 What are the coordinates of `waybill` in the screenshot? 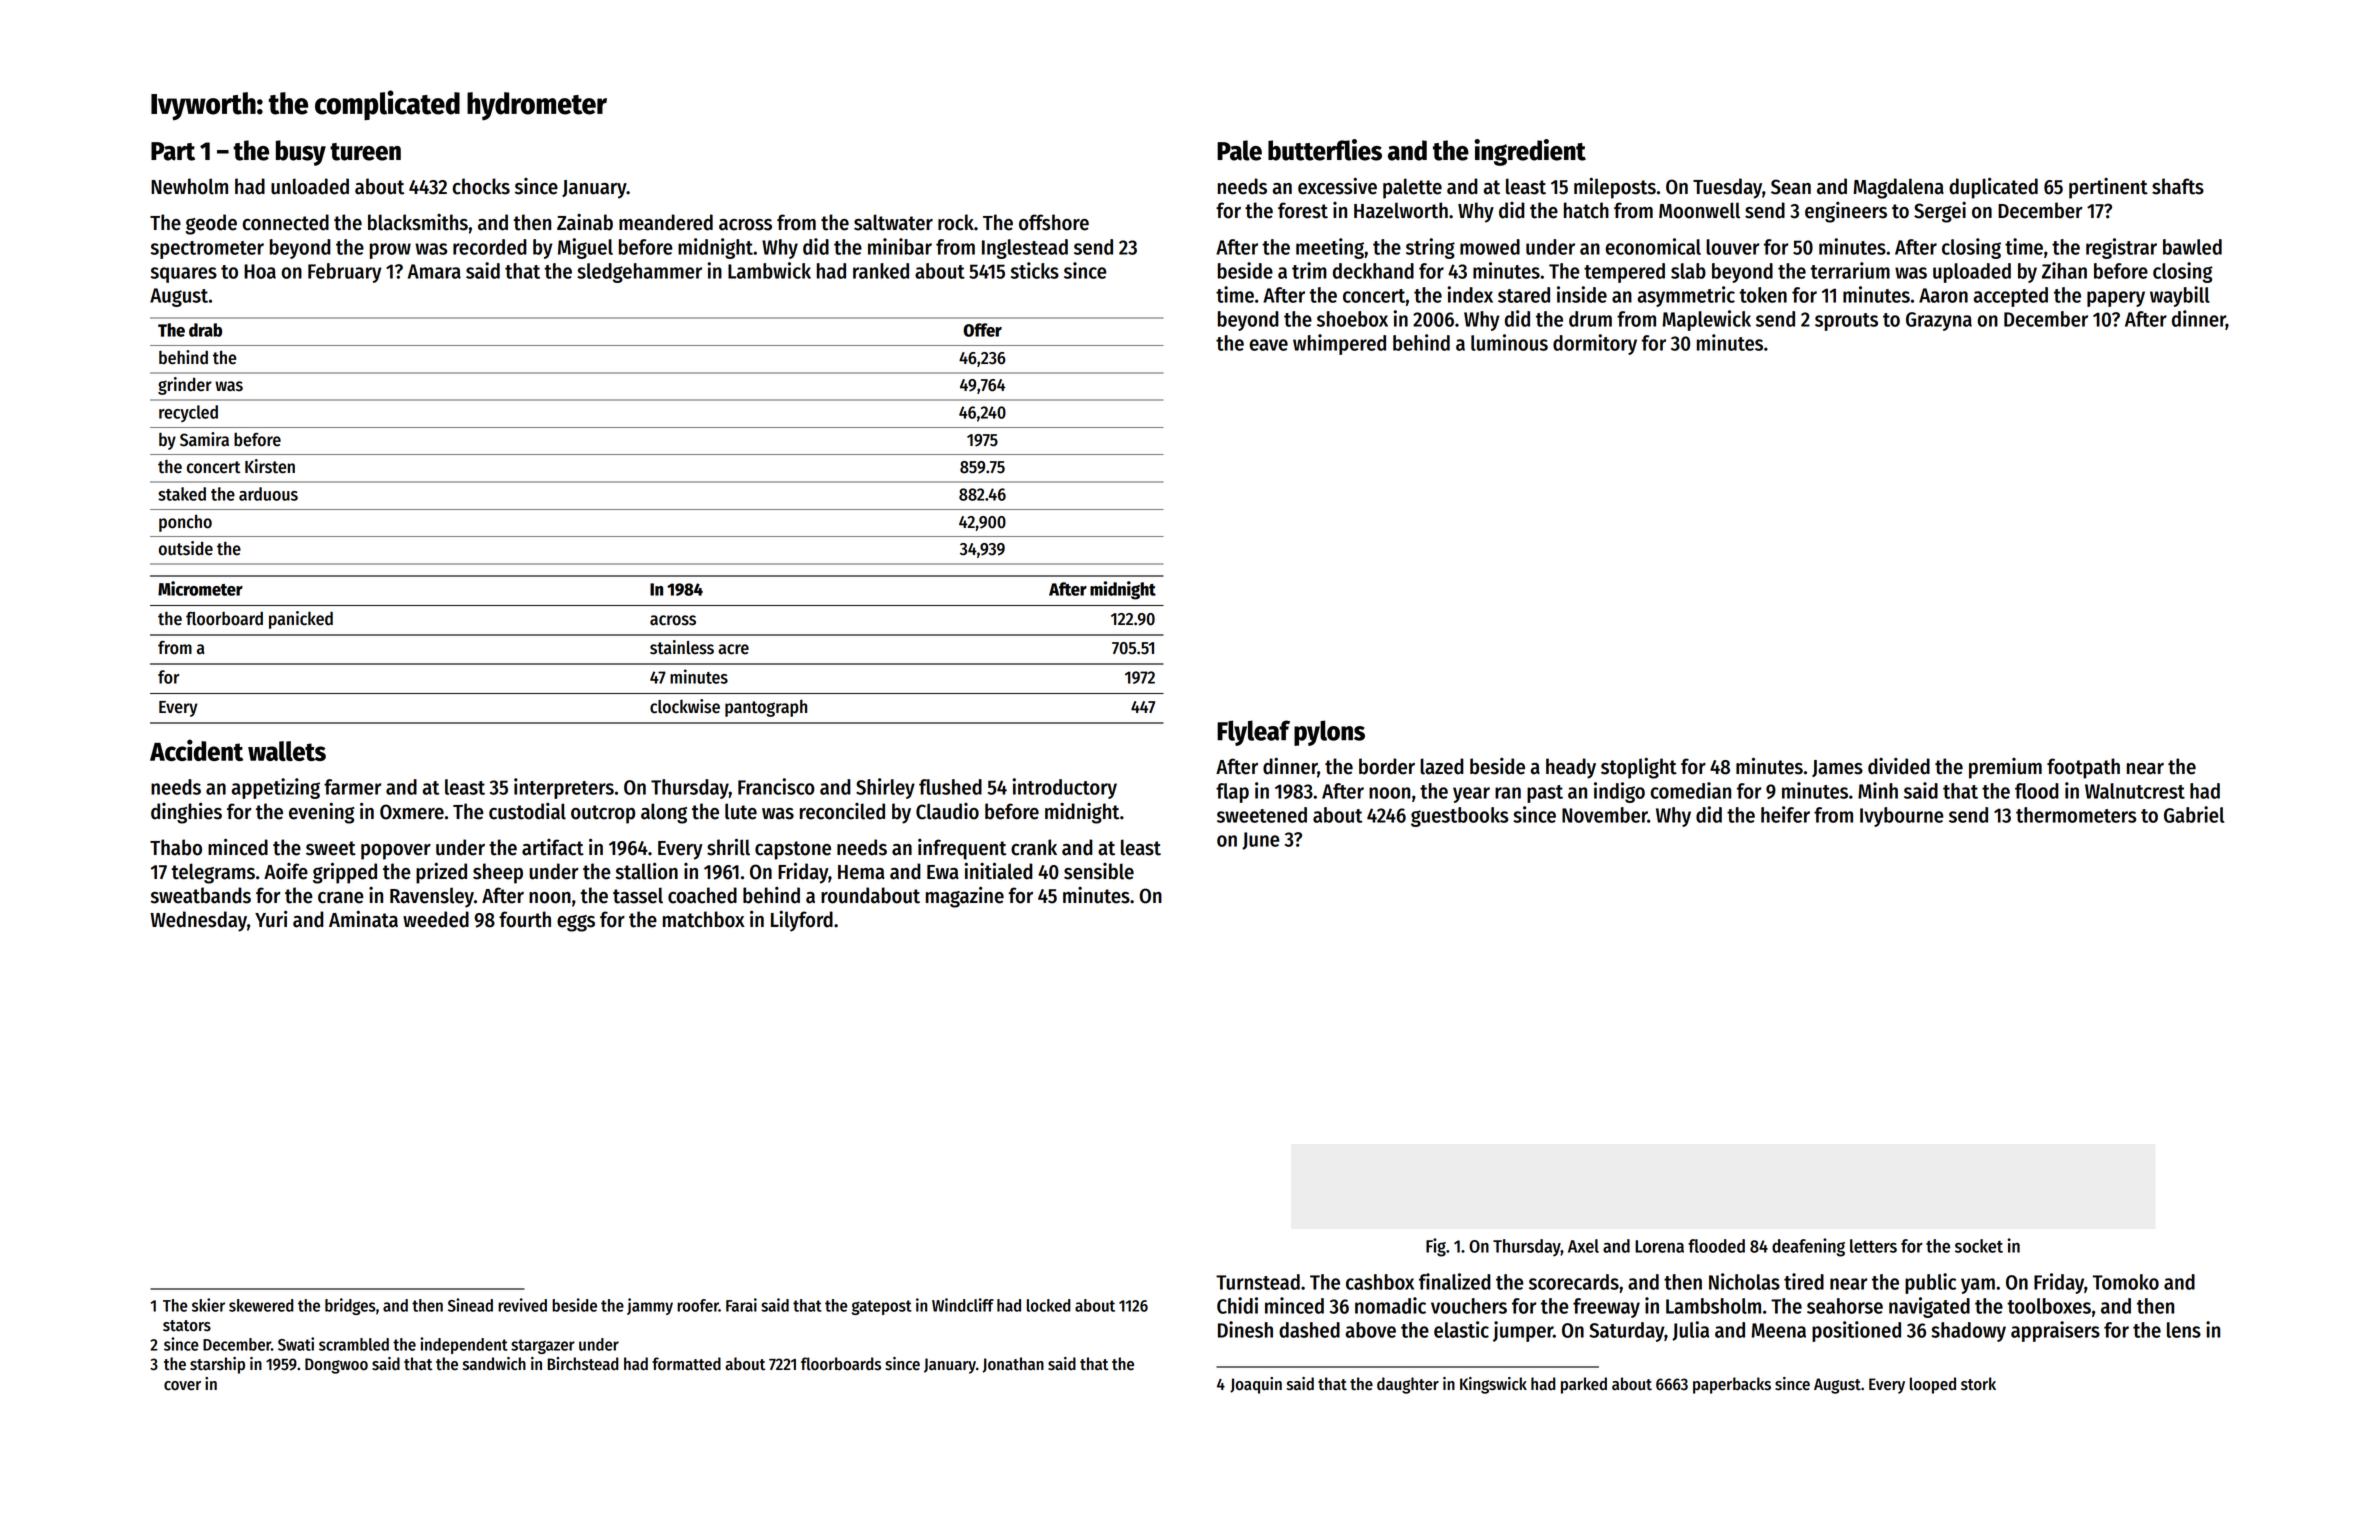 It's located at (2180, 296).
